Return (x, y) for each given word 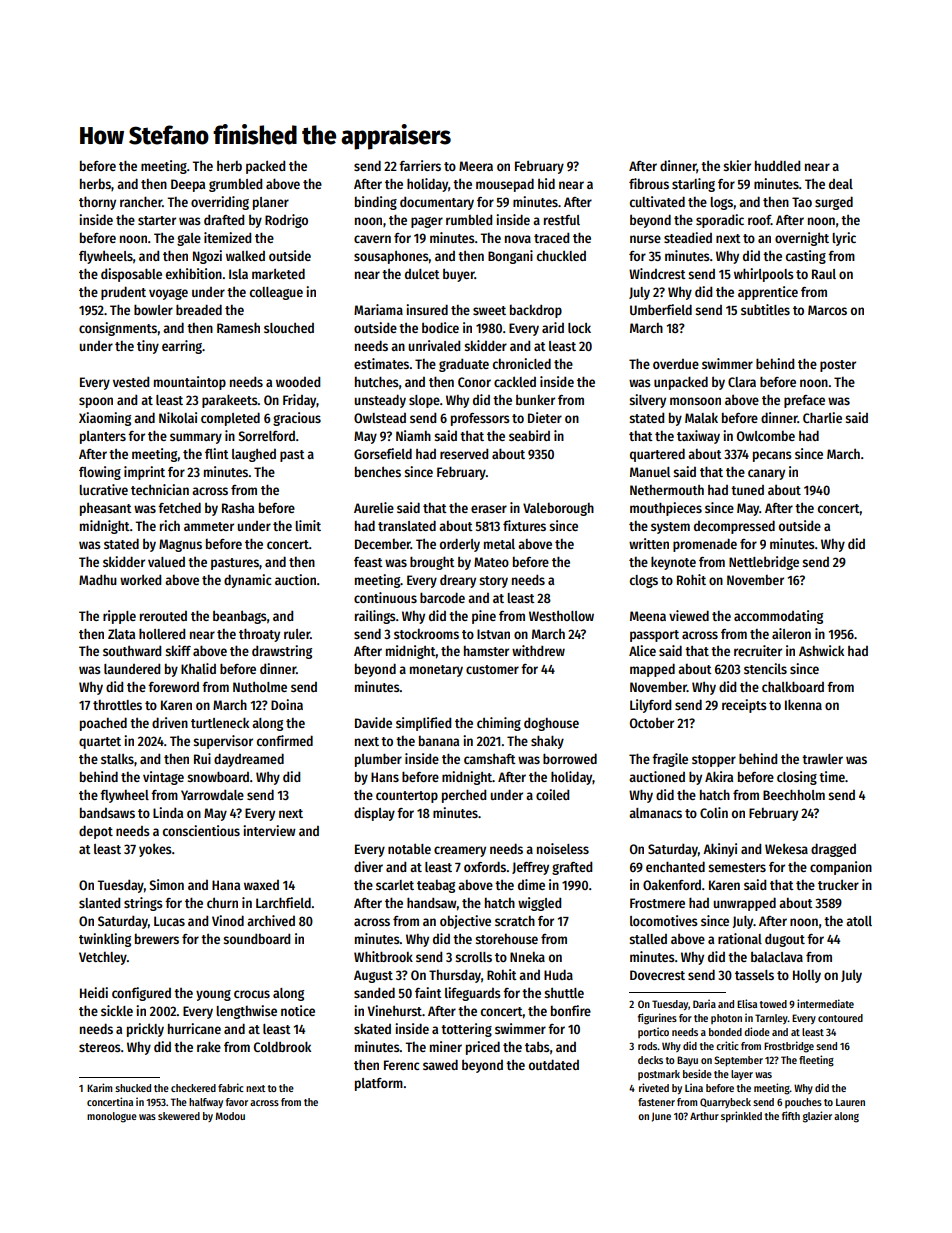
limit (308, 525)
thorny (97, 203)
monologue (112, 1117)
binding (376, 203)
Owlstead (380, 418)
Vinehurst (395, 1010)
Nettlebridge (764, 563)
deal (841, 184)
